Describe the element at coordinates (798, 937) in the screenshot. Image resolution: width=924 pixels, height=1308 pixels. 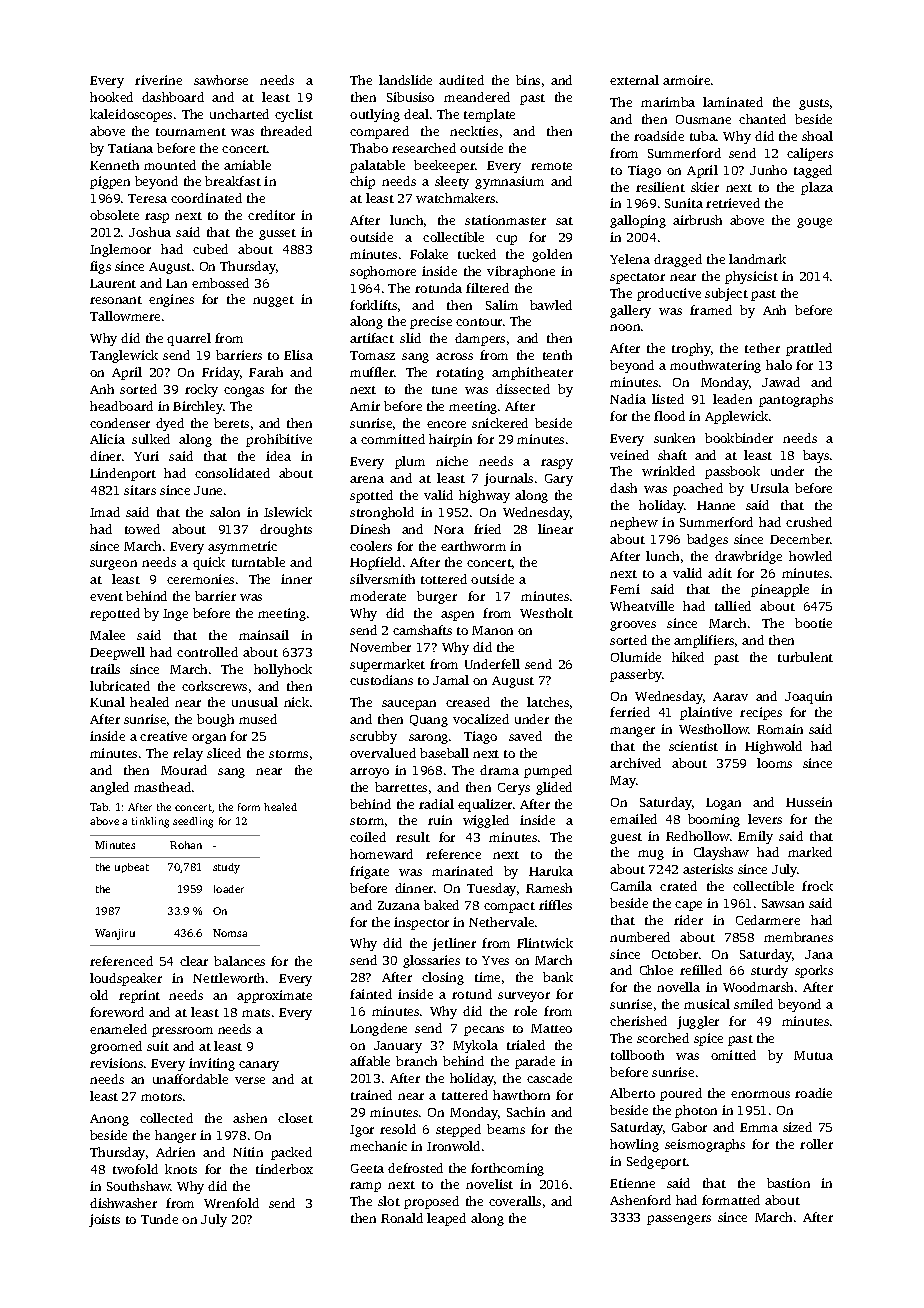
I see `membranes` at that location.
